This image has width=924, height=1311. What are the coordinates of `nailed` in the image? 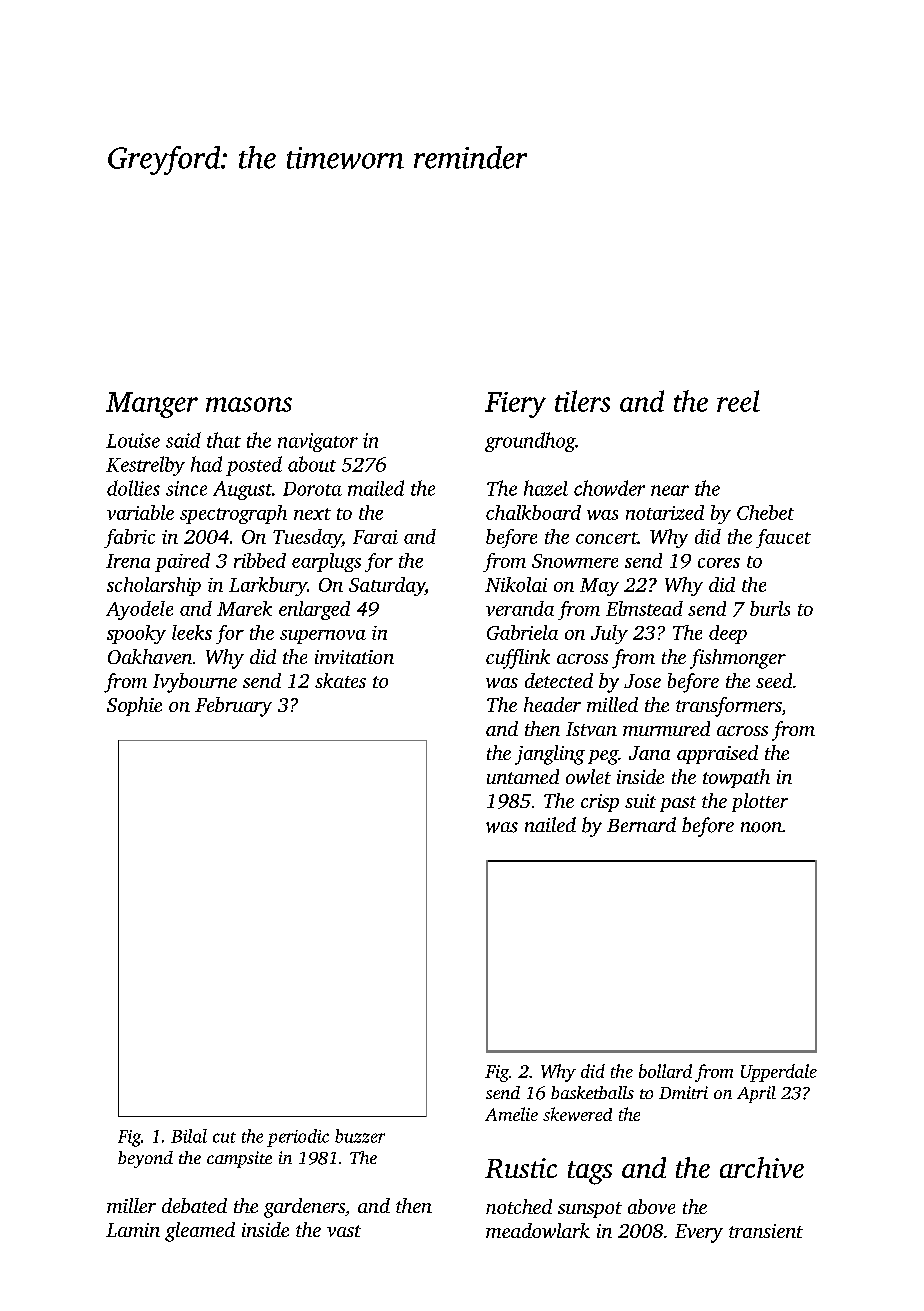 It's located at (550, 824).
